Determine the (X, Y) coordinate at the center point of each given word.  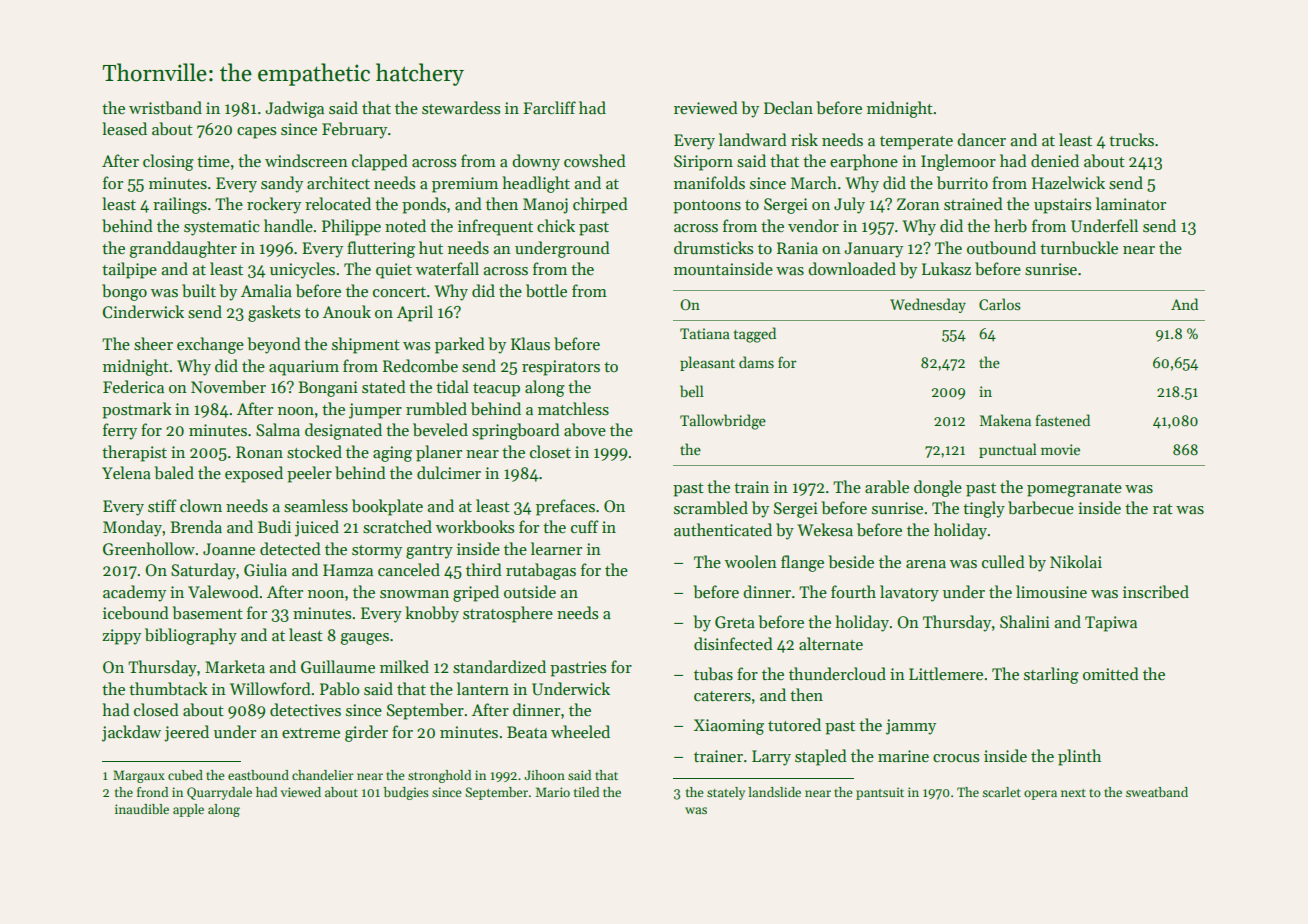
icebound (136, 613)
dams (756, 362)
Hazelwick (1068, 182)
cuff (585, 526)
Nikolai (1076, 561)
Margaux (139, 776)
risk (804, 140)
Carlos (1000, 304)
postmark (137, 410)
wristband (165, 108)
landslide (774, 792)
